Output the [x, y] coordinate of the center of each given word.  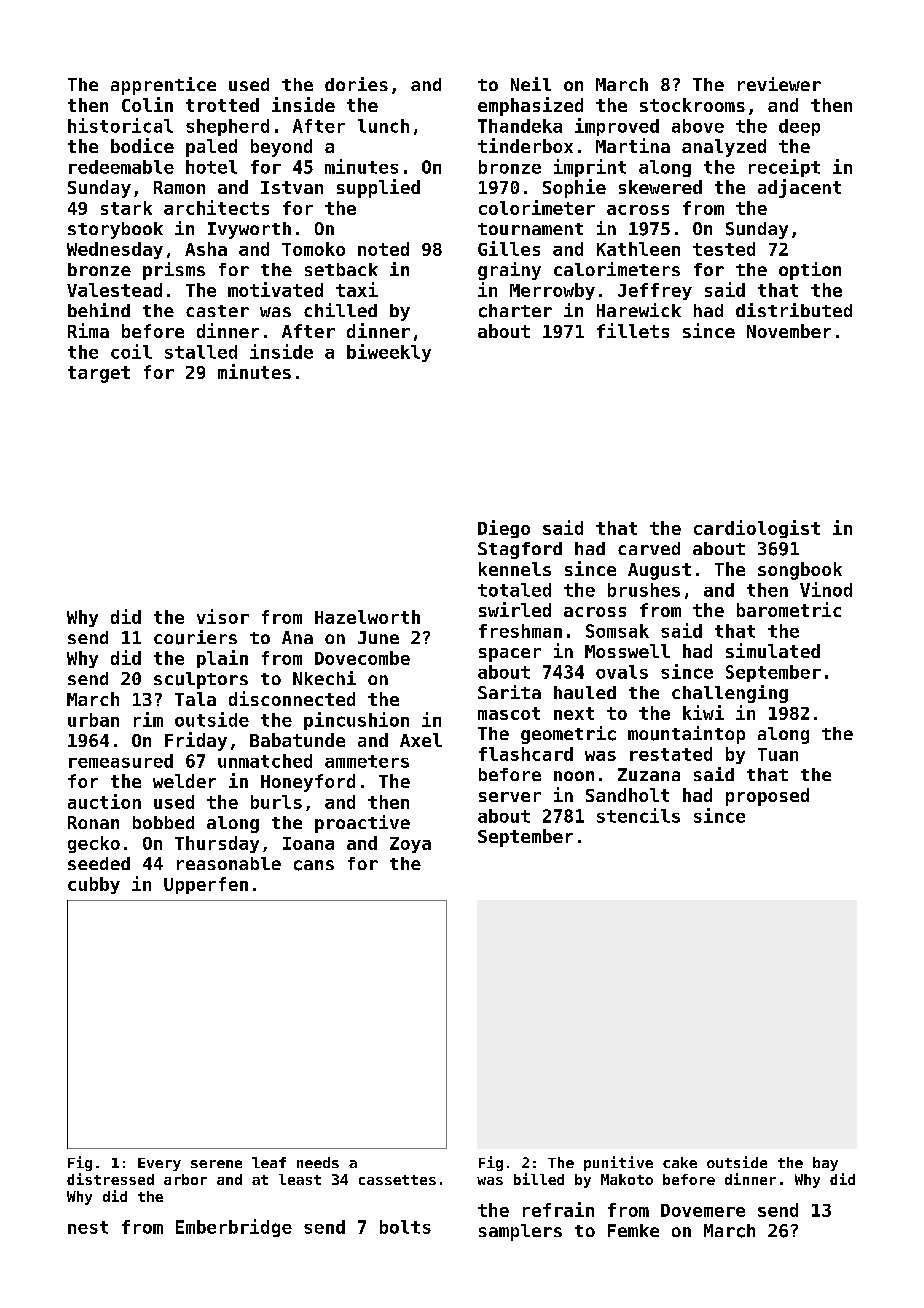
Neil [531, 84]
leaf [269, 1162]
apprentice [163, 86]
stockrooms [692, 105]
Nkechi [324, 678]
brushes [644, 590]
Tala [195, 699]
